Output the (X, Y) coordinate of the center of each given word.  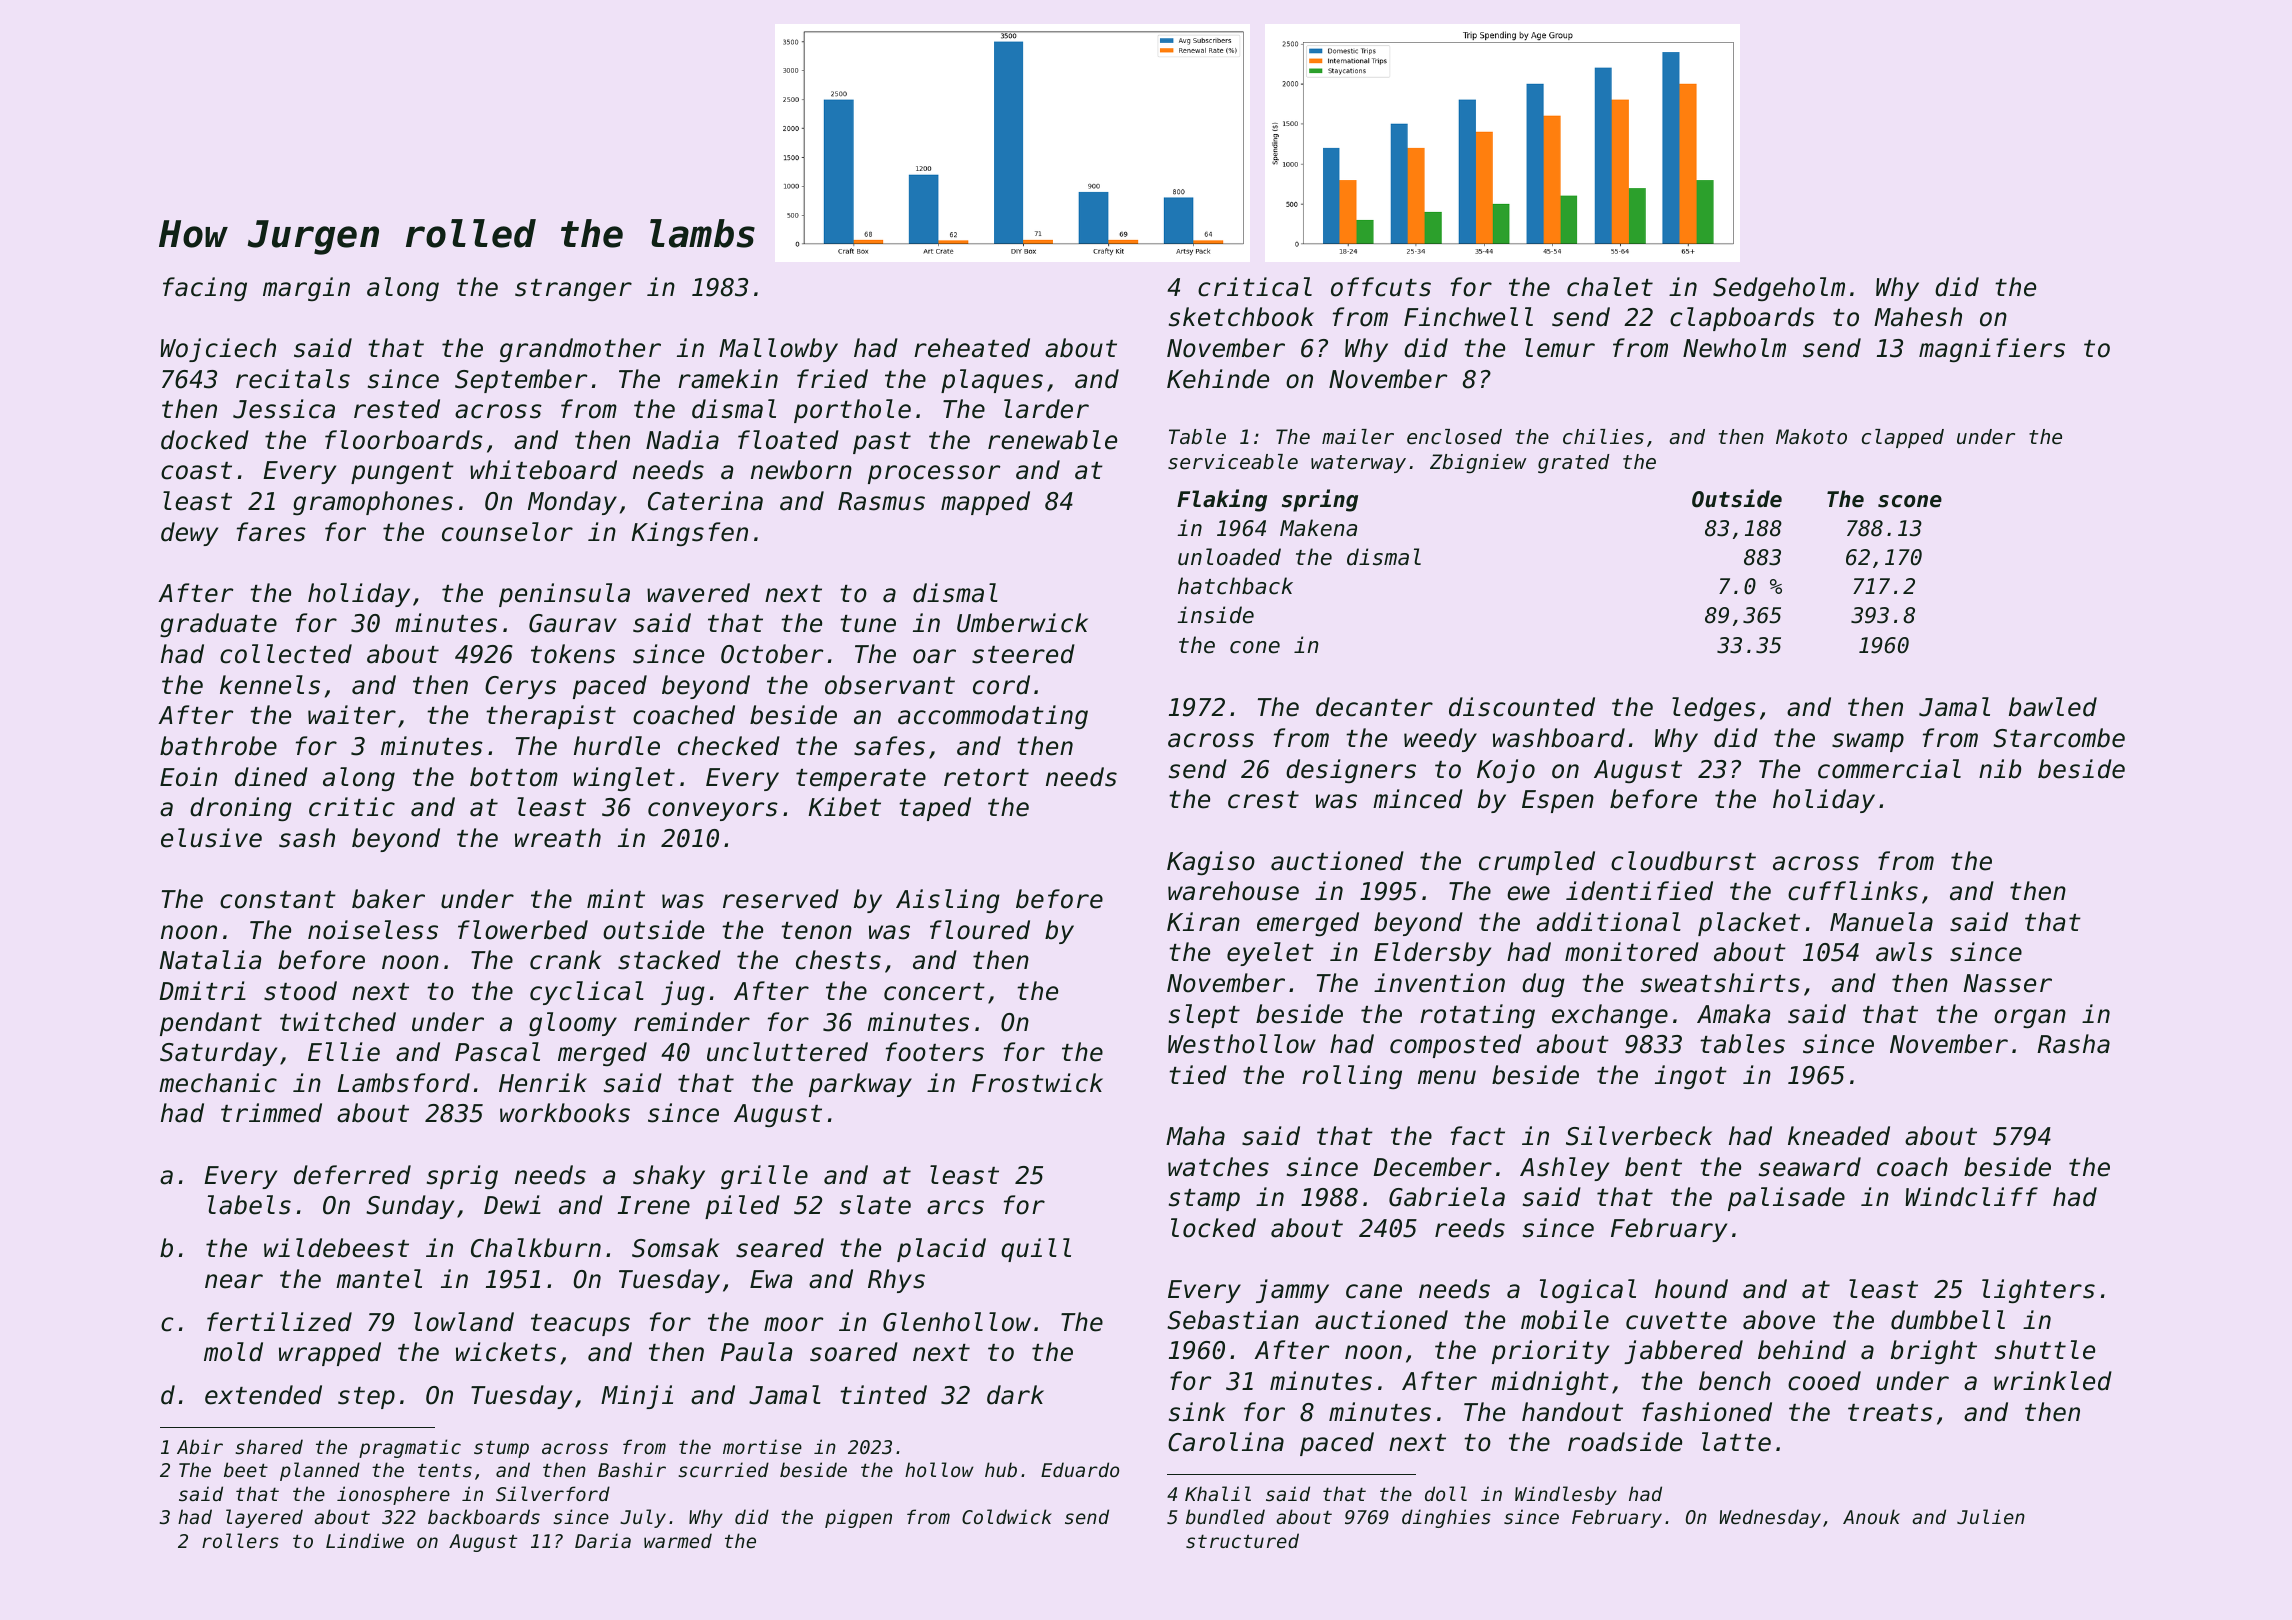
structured (1242, 1540)
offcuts (1381, 287)
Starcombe (2059, 738)
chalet (1610, 287)
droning (241, 809)
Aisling (948, 901)
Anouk (1871, 1516)
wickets (506, 1352)
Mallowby (778, 350)
